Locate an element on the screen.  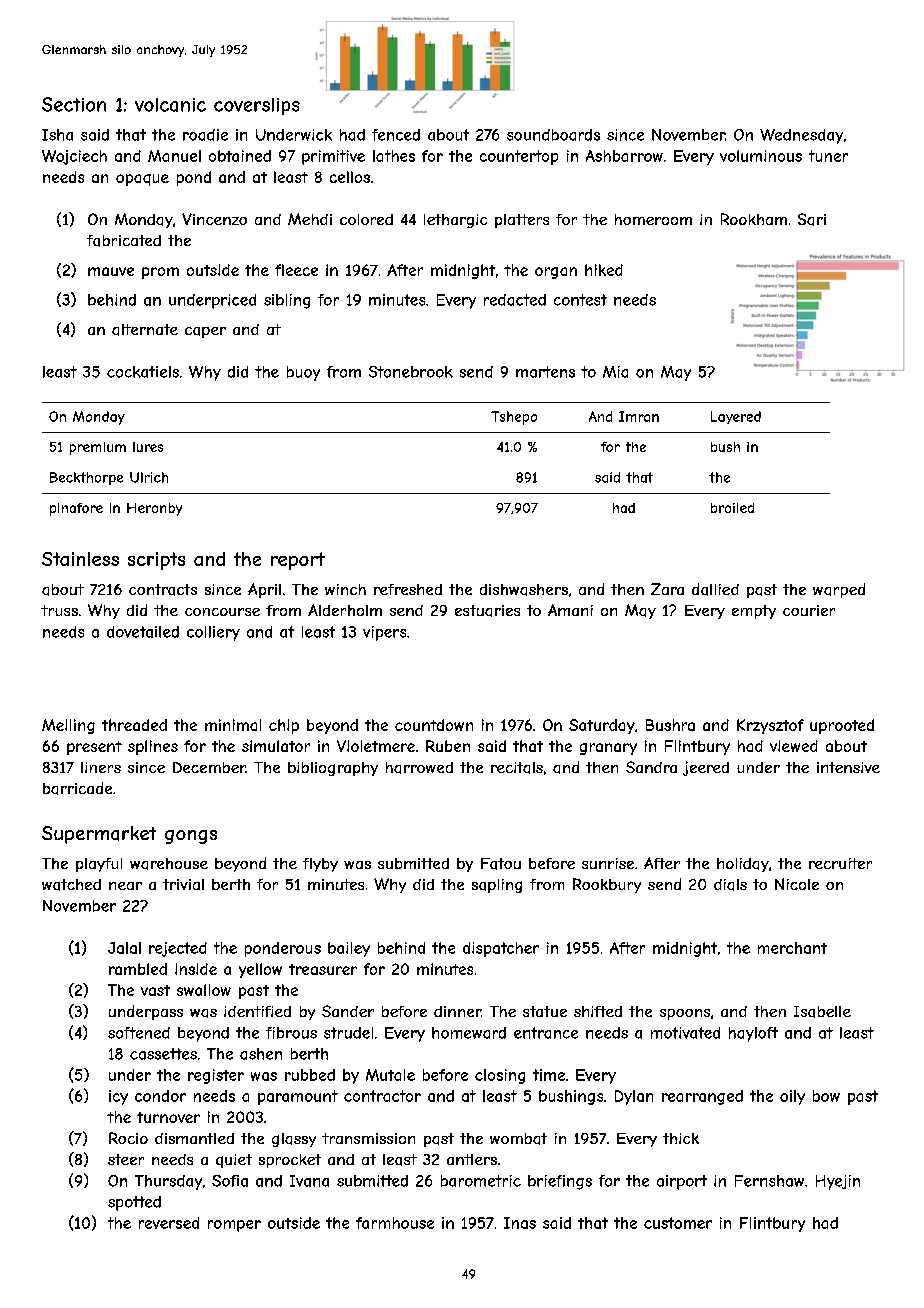
Amani is located at coordinates (570, 610).
